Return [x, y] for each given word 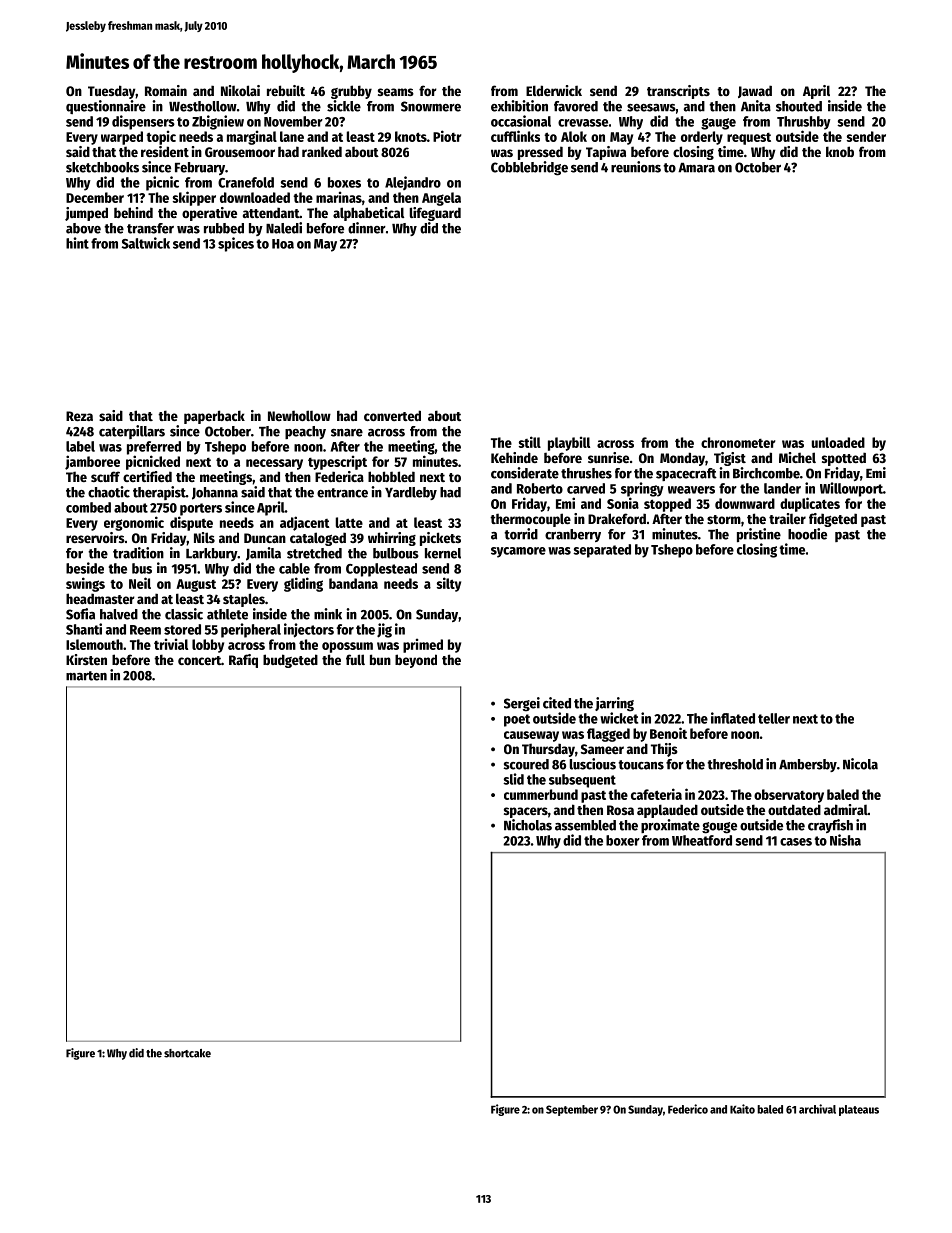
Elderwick [554, 90]
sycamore [518, 552]
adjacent [305, 523]
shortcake [187, 1053]
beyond [416, 661]
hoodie [807, 534]
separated [602, 551]
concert [199, 660]
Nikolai [240, 90]
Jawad [755, 91]
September [572, 1110]
